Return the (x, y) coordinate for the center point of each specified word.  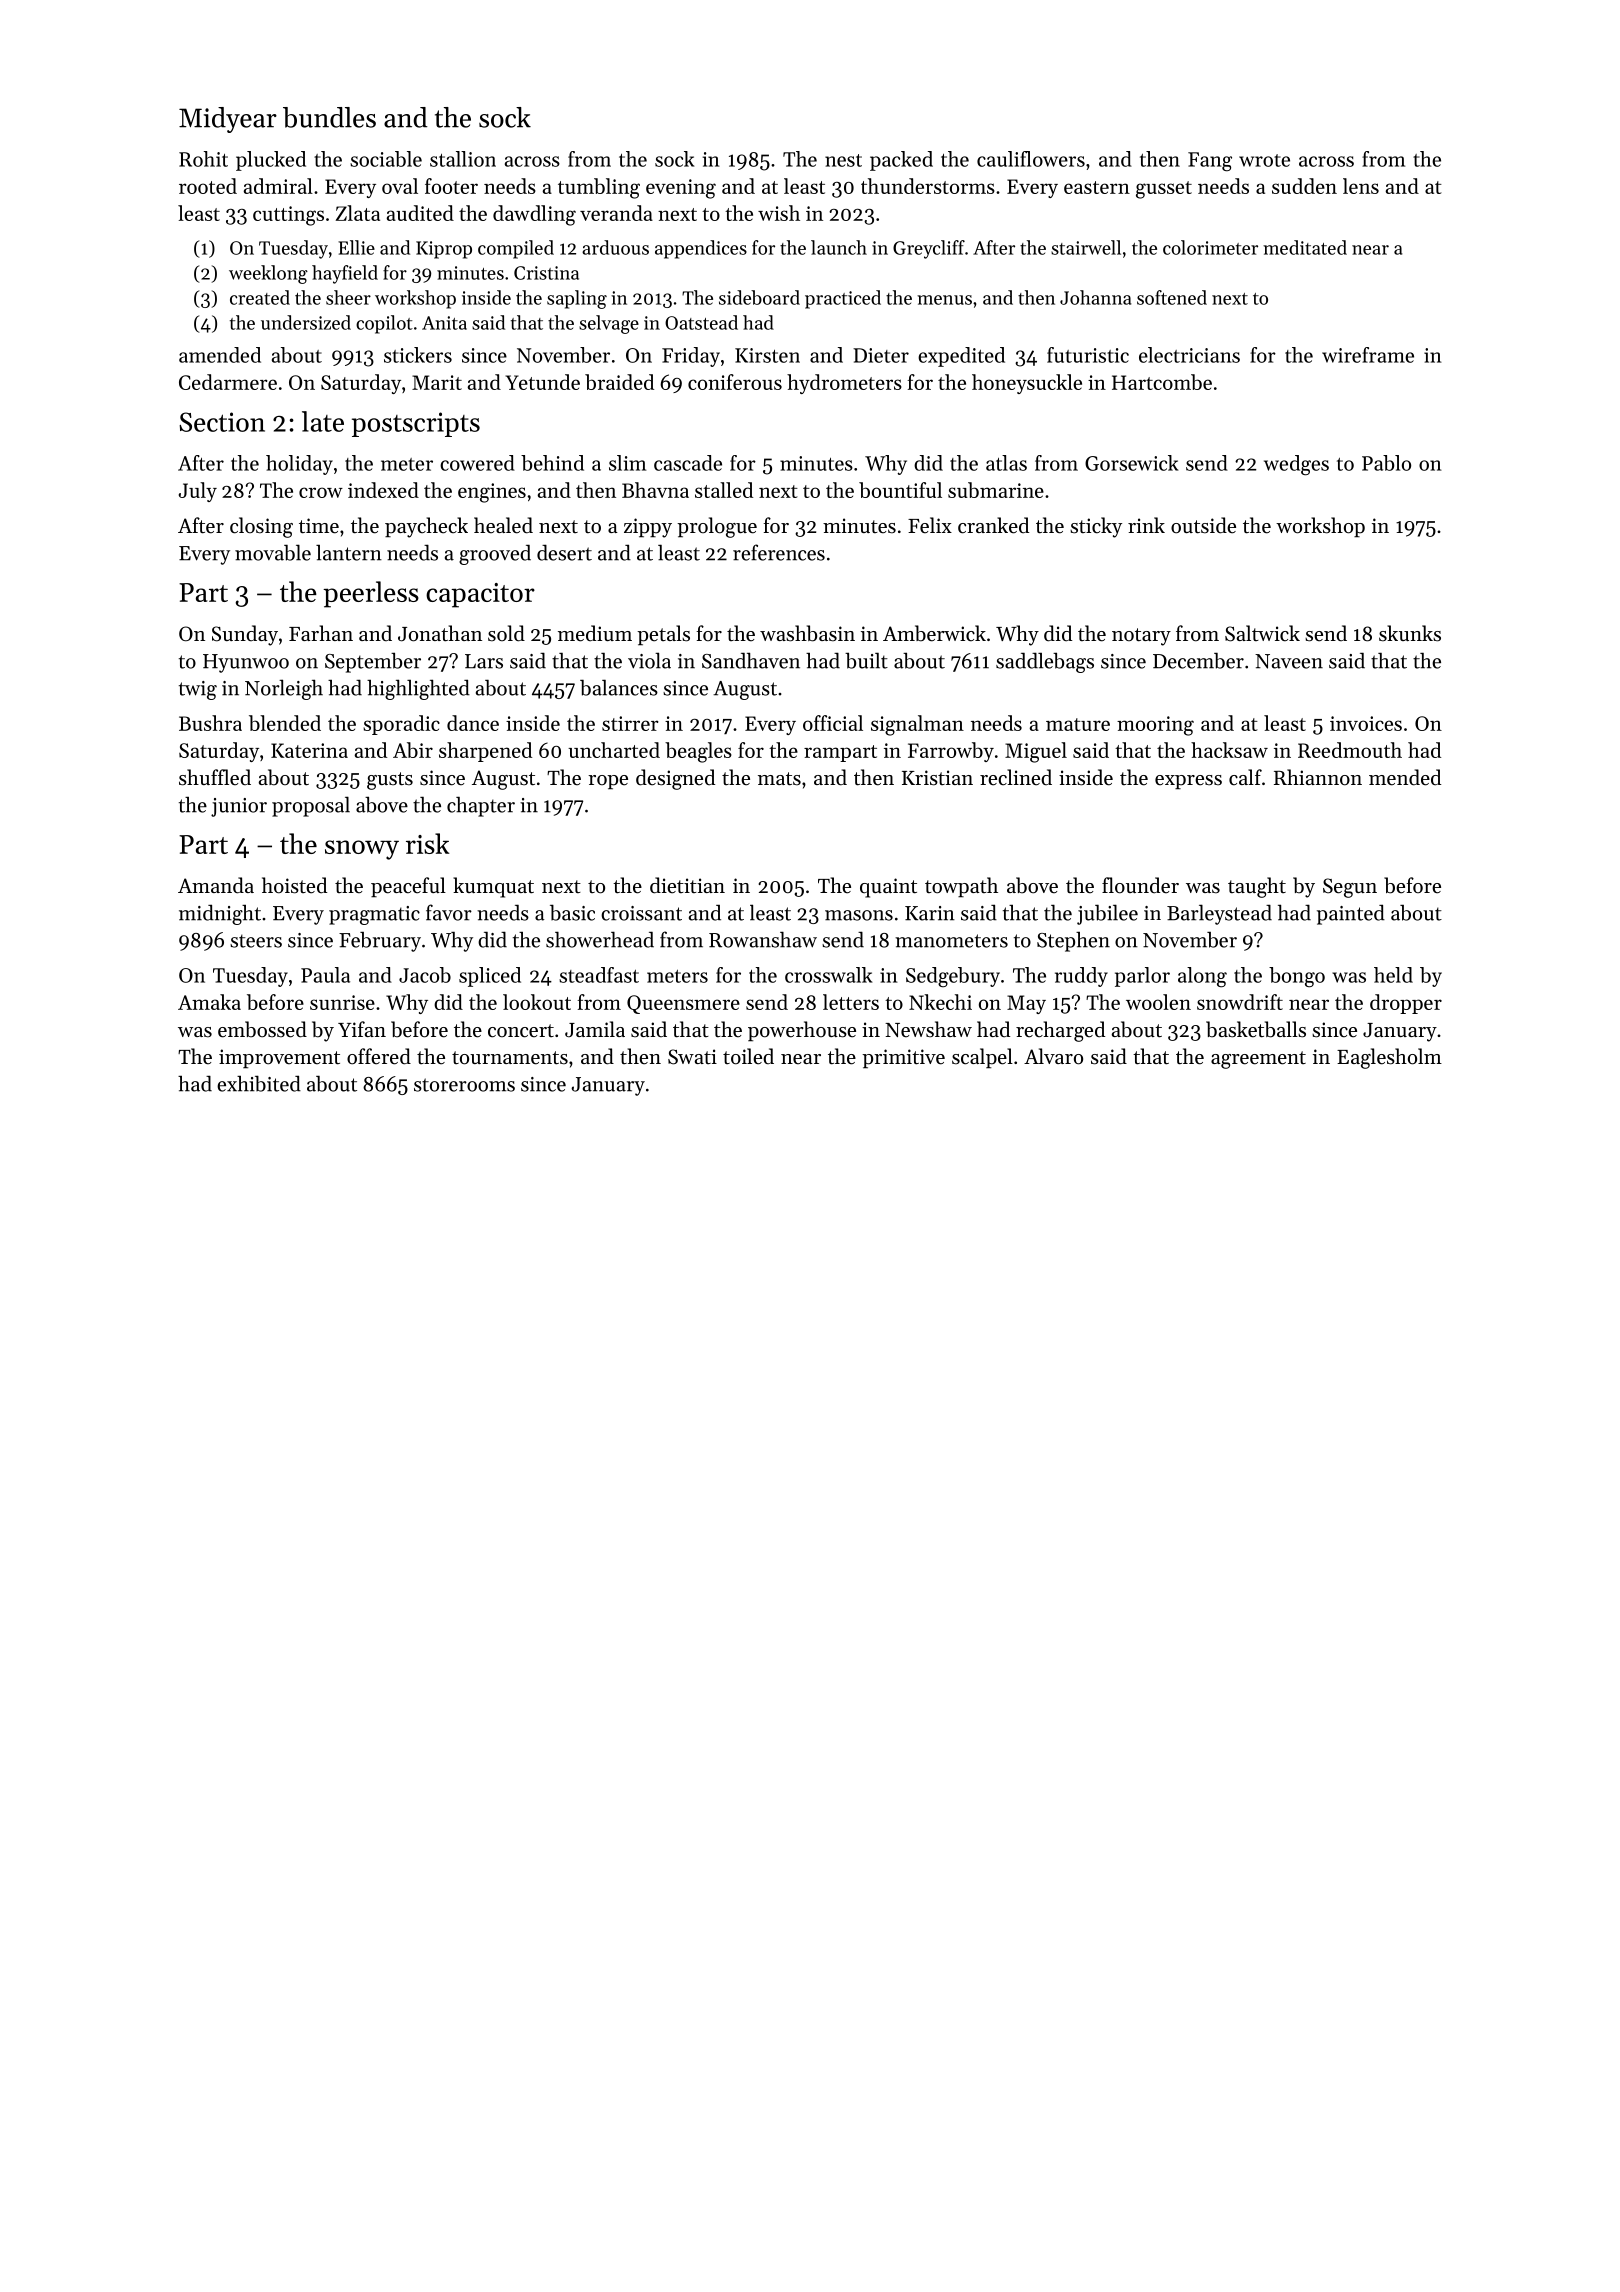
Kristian (937, 778)
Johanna (1095, 297)
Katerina (309, 750)
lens (1361, 186)
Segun (1350, 888)
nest (843, 160)
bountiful (900, 490)
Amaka (209, 1002)
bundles (329, 117)
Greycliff (929, 249)
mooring (1155, 726)
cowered (477, 463)
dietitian (687, 885)
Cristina (546, 273)
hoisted (294, 885)
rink (1146, 525)
